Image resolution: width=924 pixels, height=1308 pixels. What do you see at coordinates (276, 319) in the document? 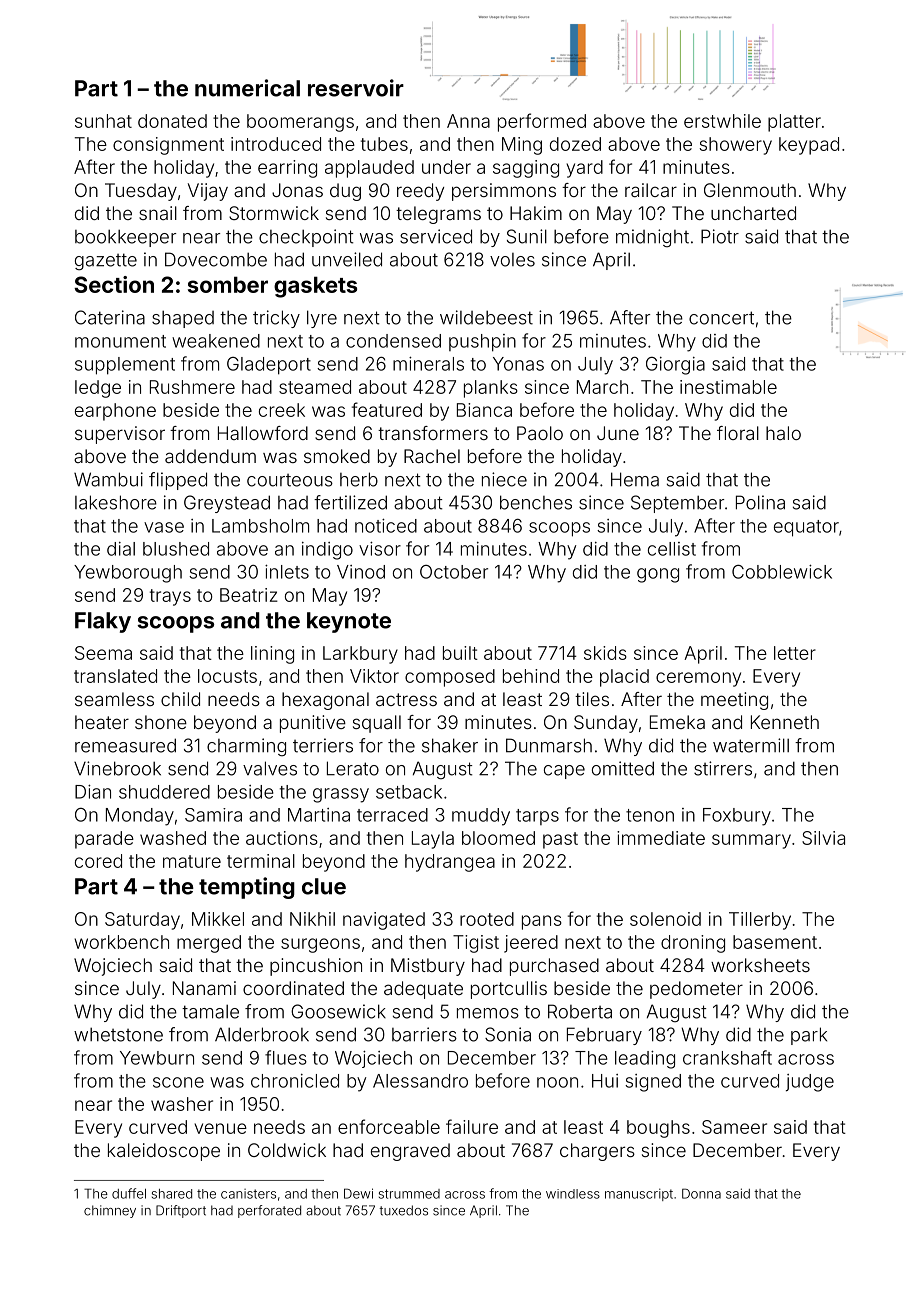
I see `tricky` at bounding box center [276, 319].
